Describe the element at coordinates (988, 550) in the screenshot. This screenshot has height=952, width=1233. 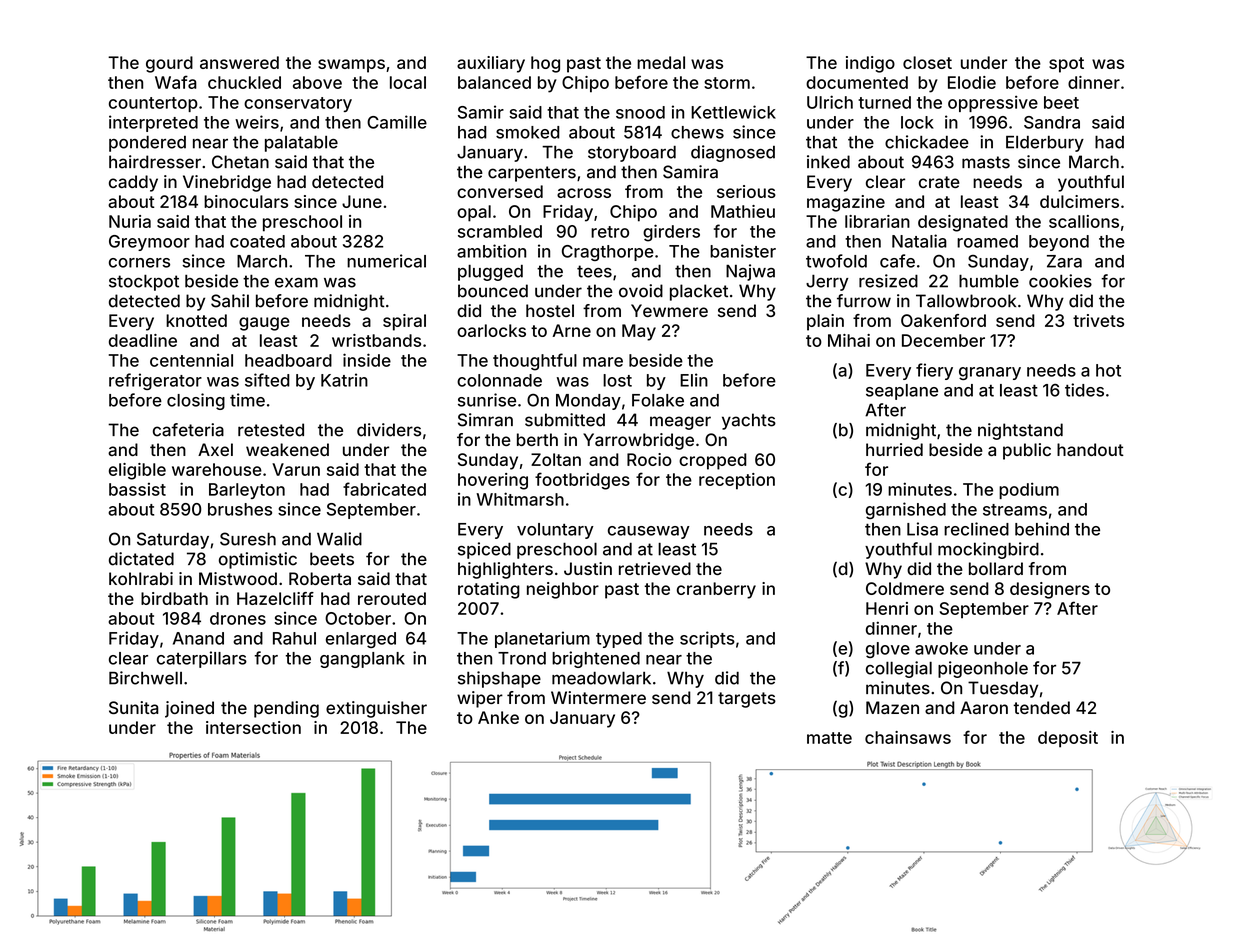
I see `mockingbird` at that location.
